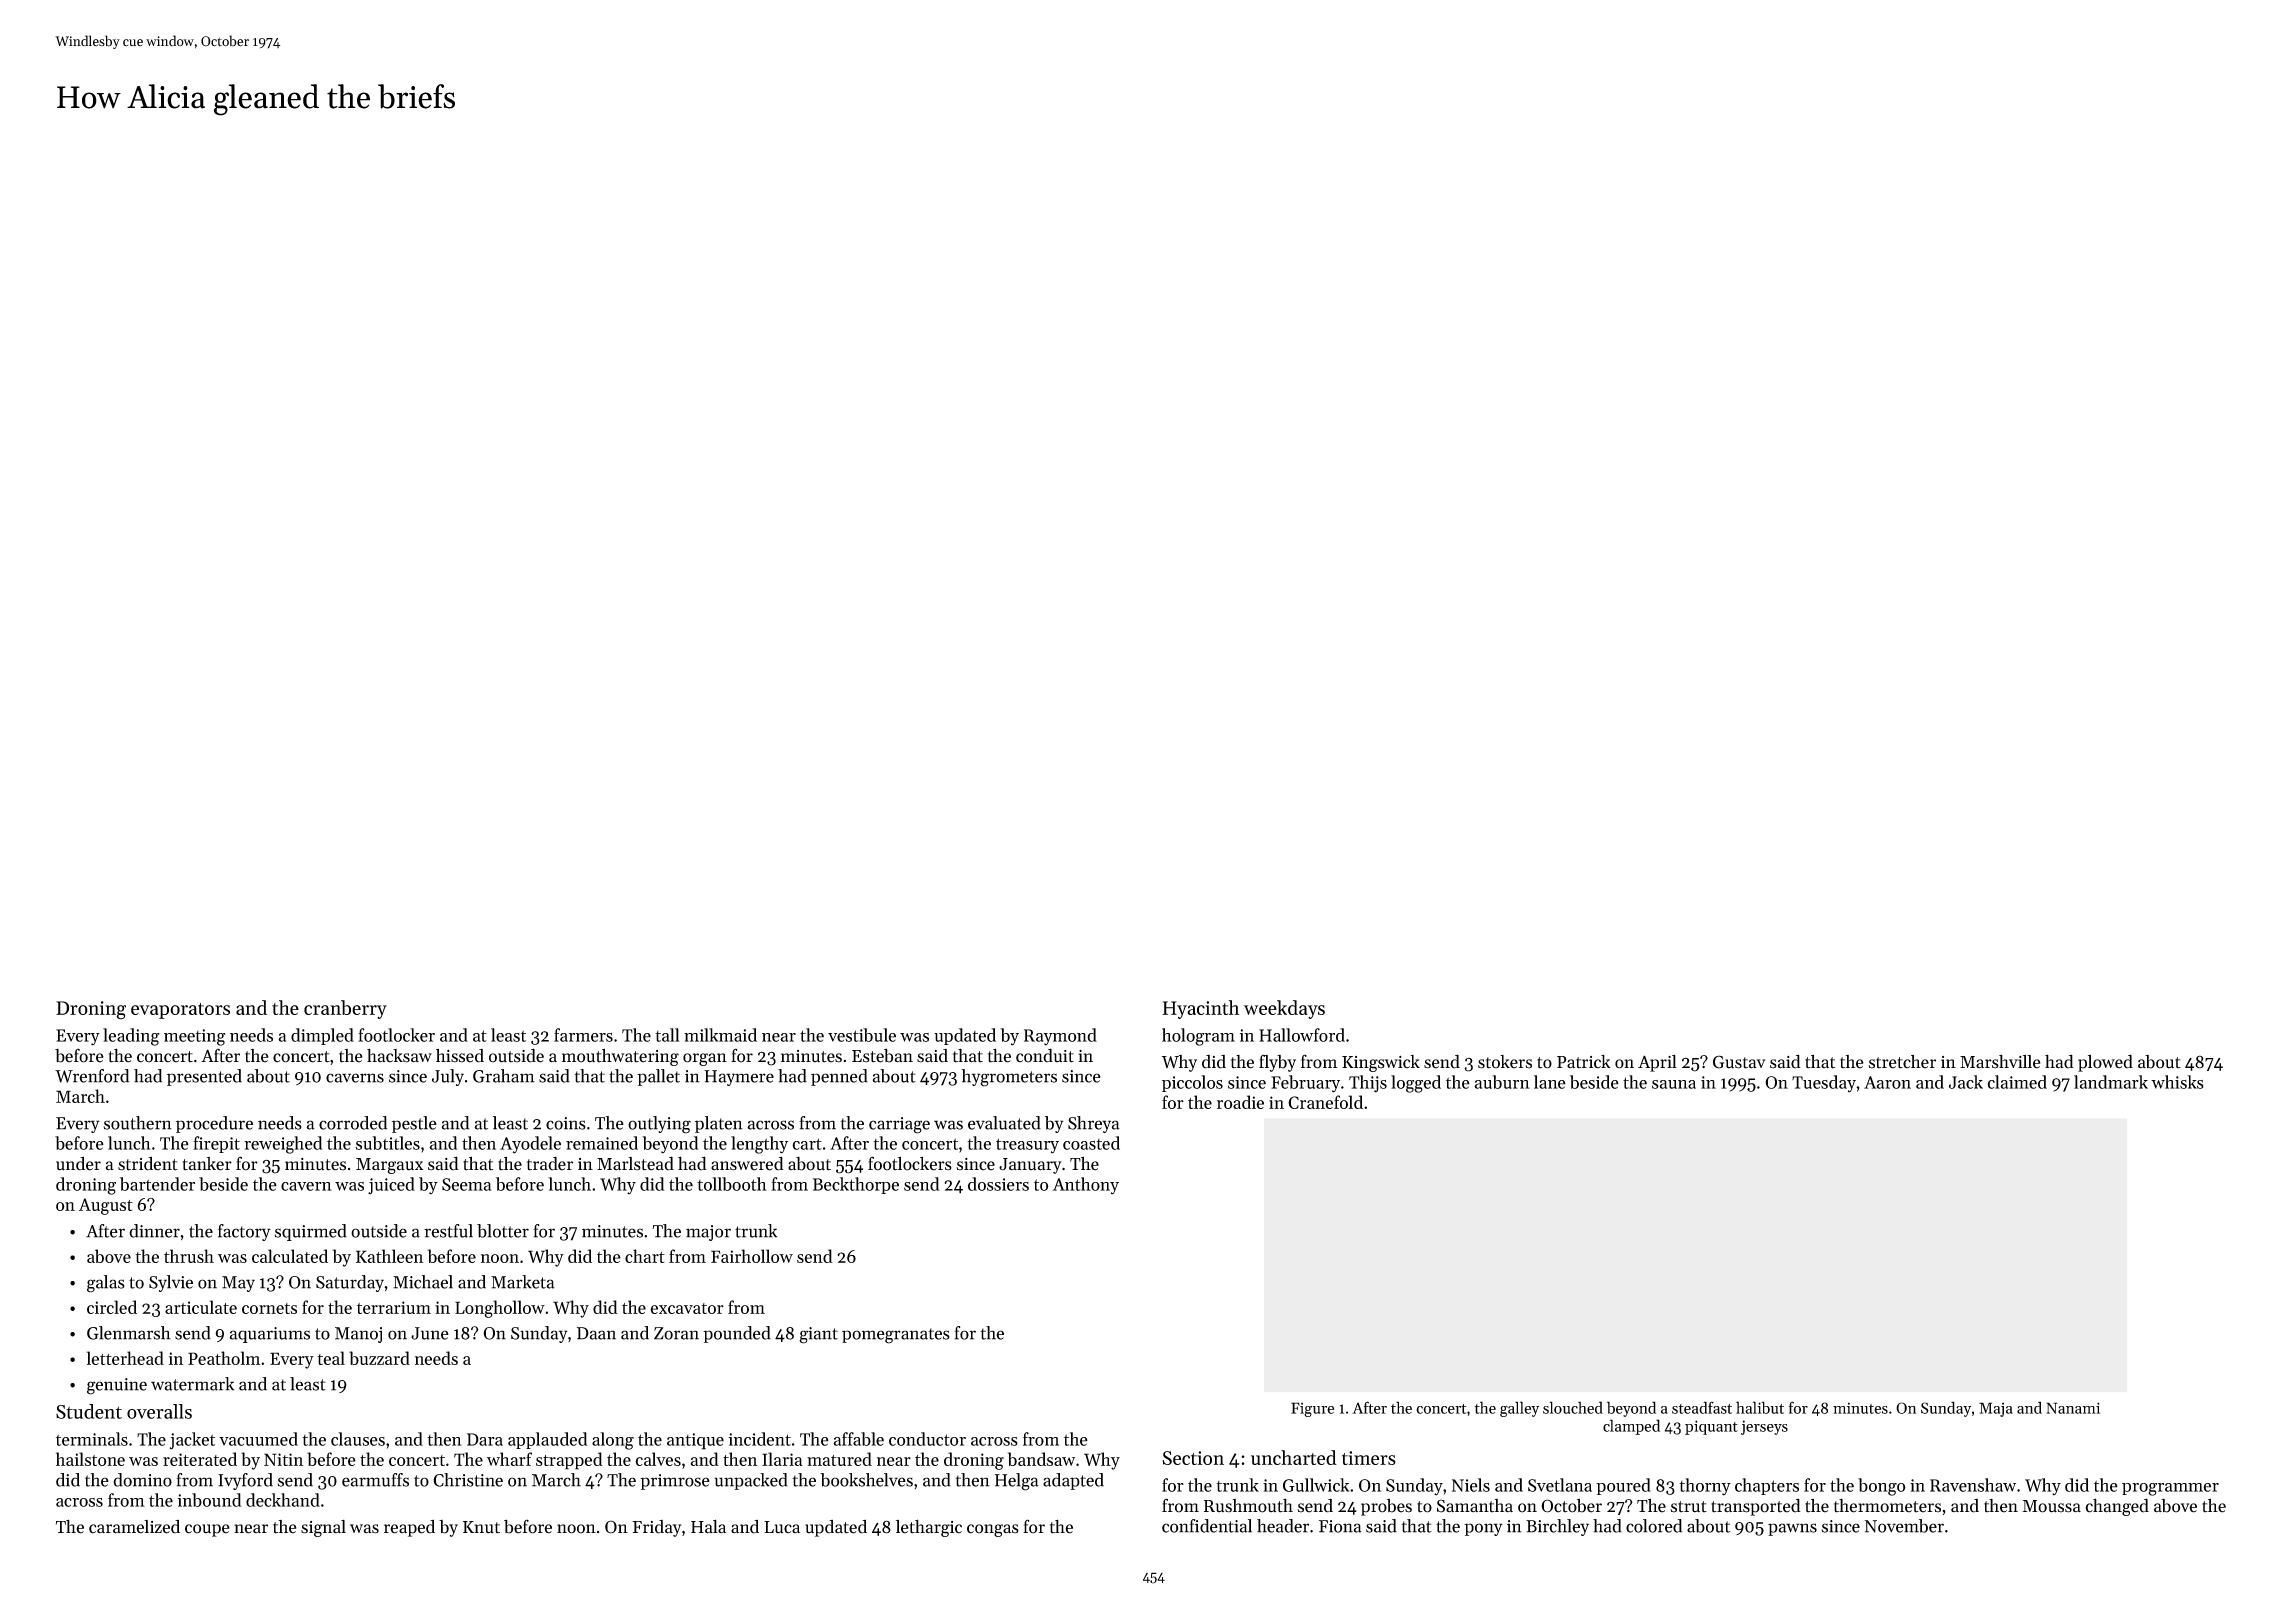 Image resolution: width=2285 pixels, height=1616 pixels. I want to click on Figure, so click(1312, 1409).
